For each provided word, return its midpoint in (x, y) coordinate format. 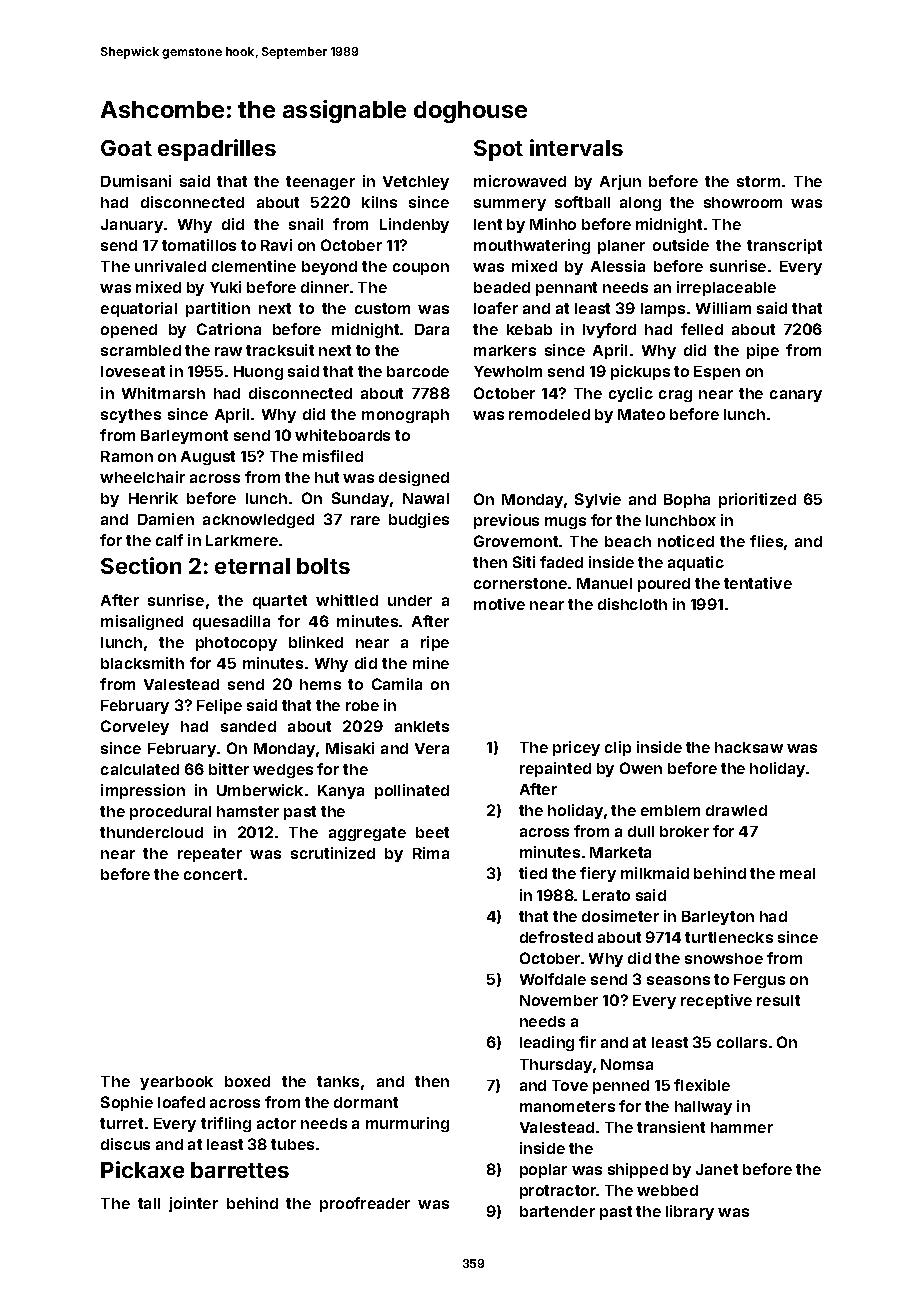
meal (797, 873)
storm (758, 181)
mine (431, 663)
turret (121, 1123)
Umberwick (260, 790)
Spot (498, 150)
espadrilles (217, 150)
